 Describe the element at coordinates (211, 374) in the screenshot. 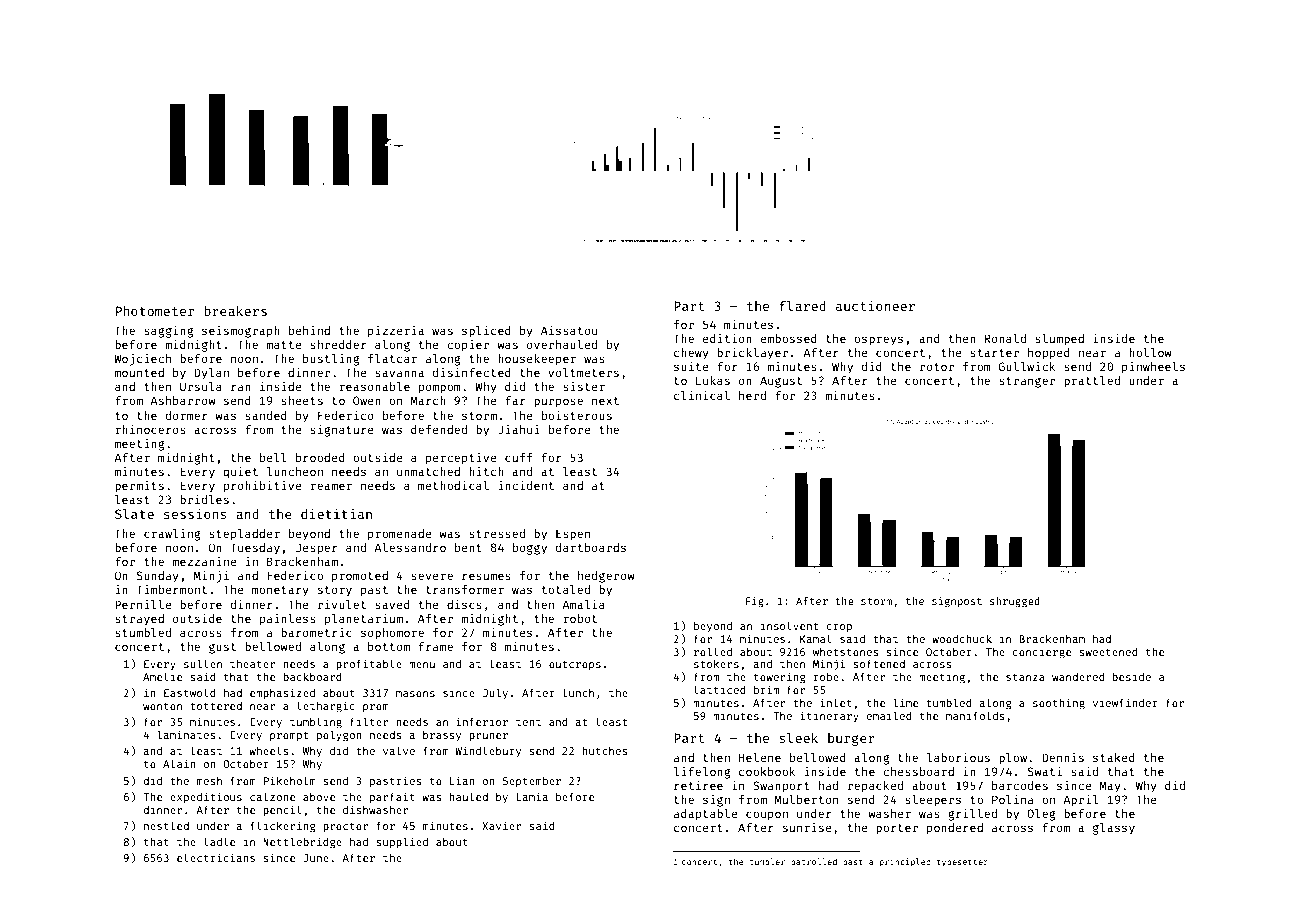

I see `Dylan` at that location.
